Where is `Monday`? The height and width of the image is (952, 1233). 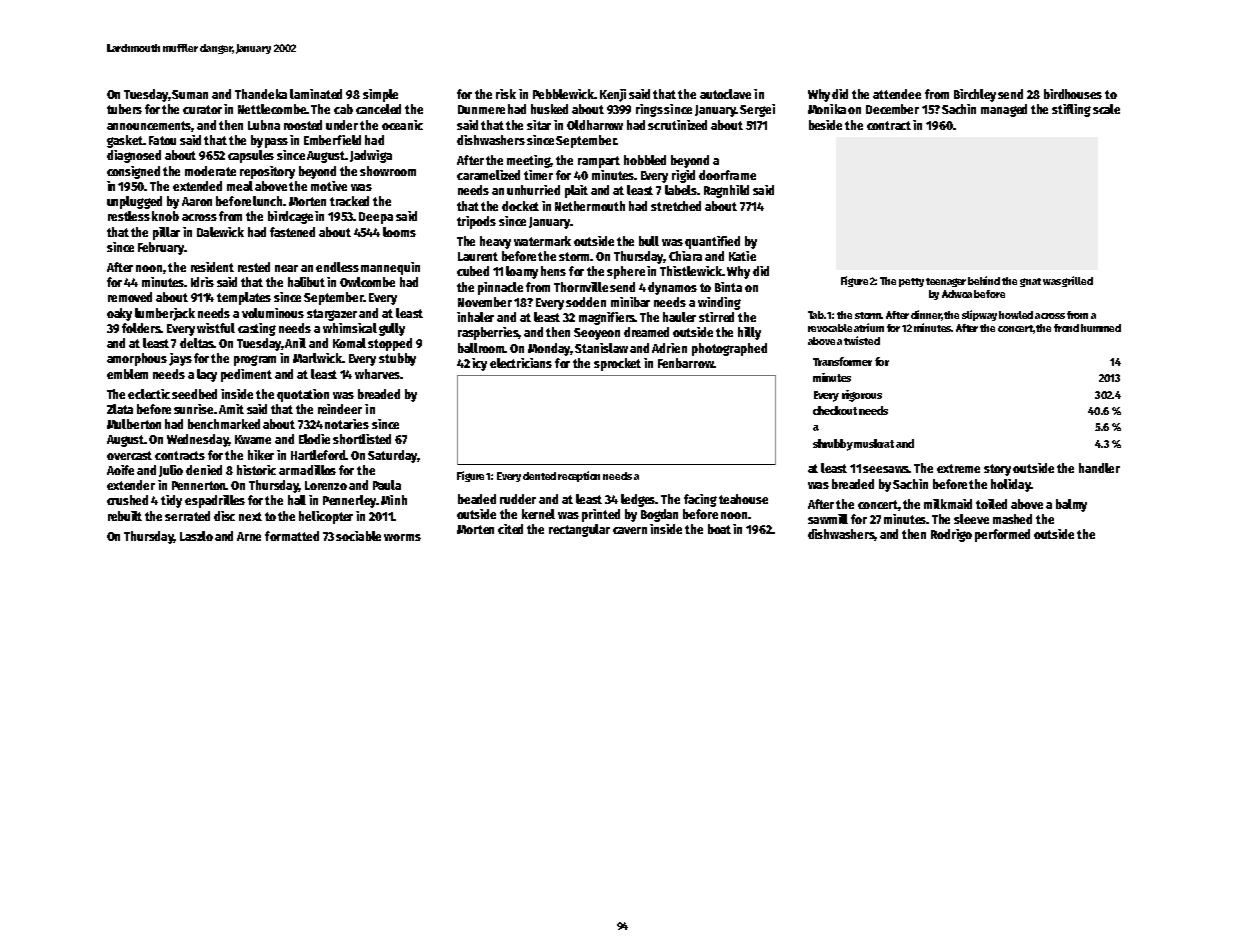
Monday is located at coordinates (549, 349).
